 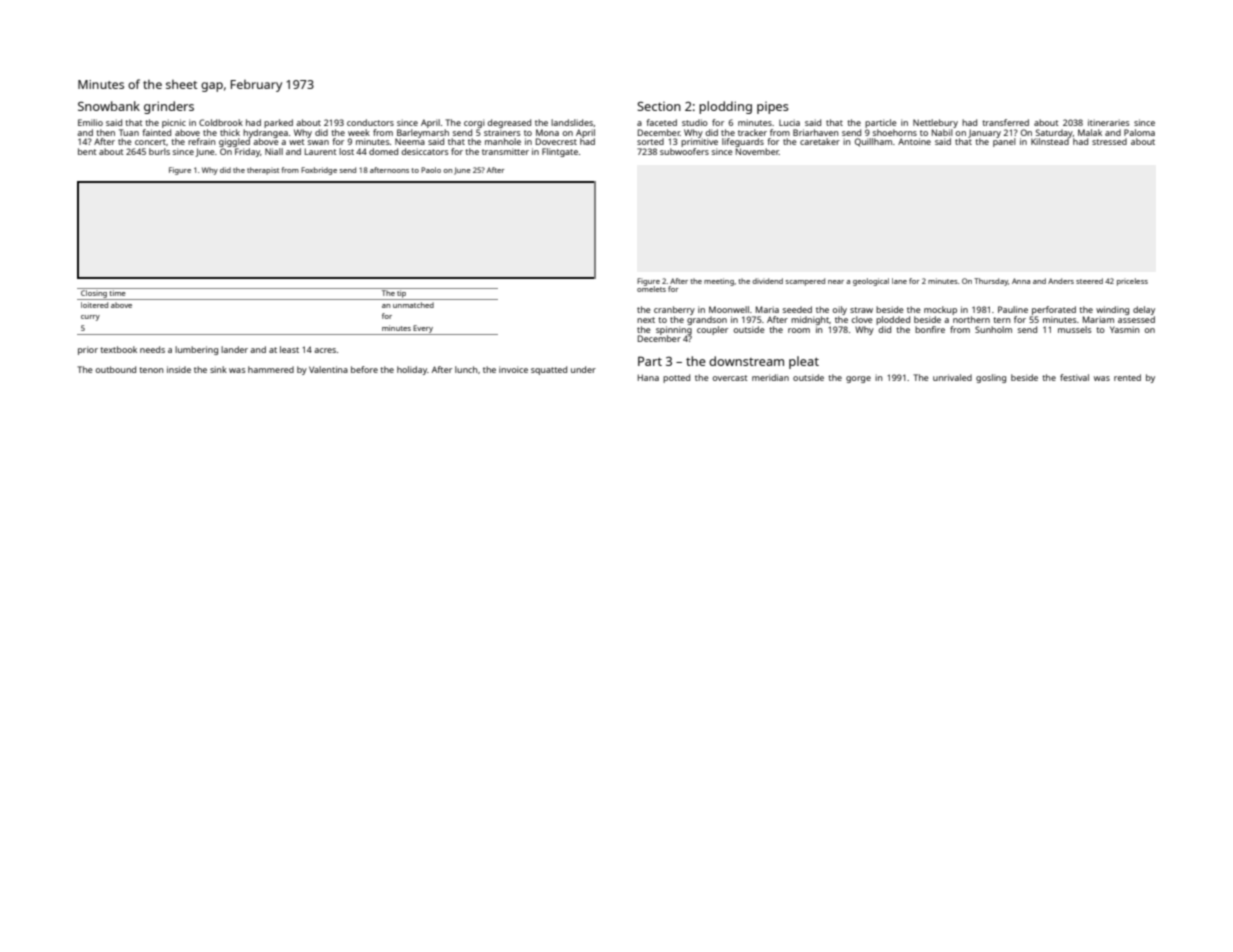 What do you see at coordinates (935, 123) in the document?
I see `Nettlebury` at bounding box center [935, 123].
